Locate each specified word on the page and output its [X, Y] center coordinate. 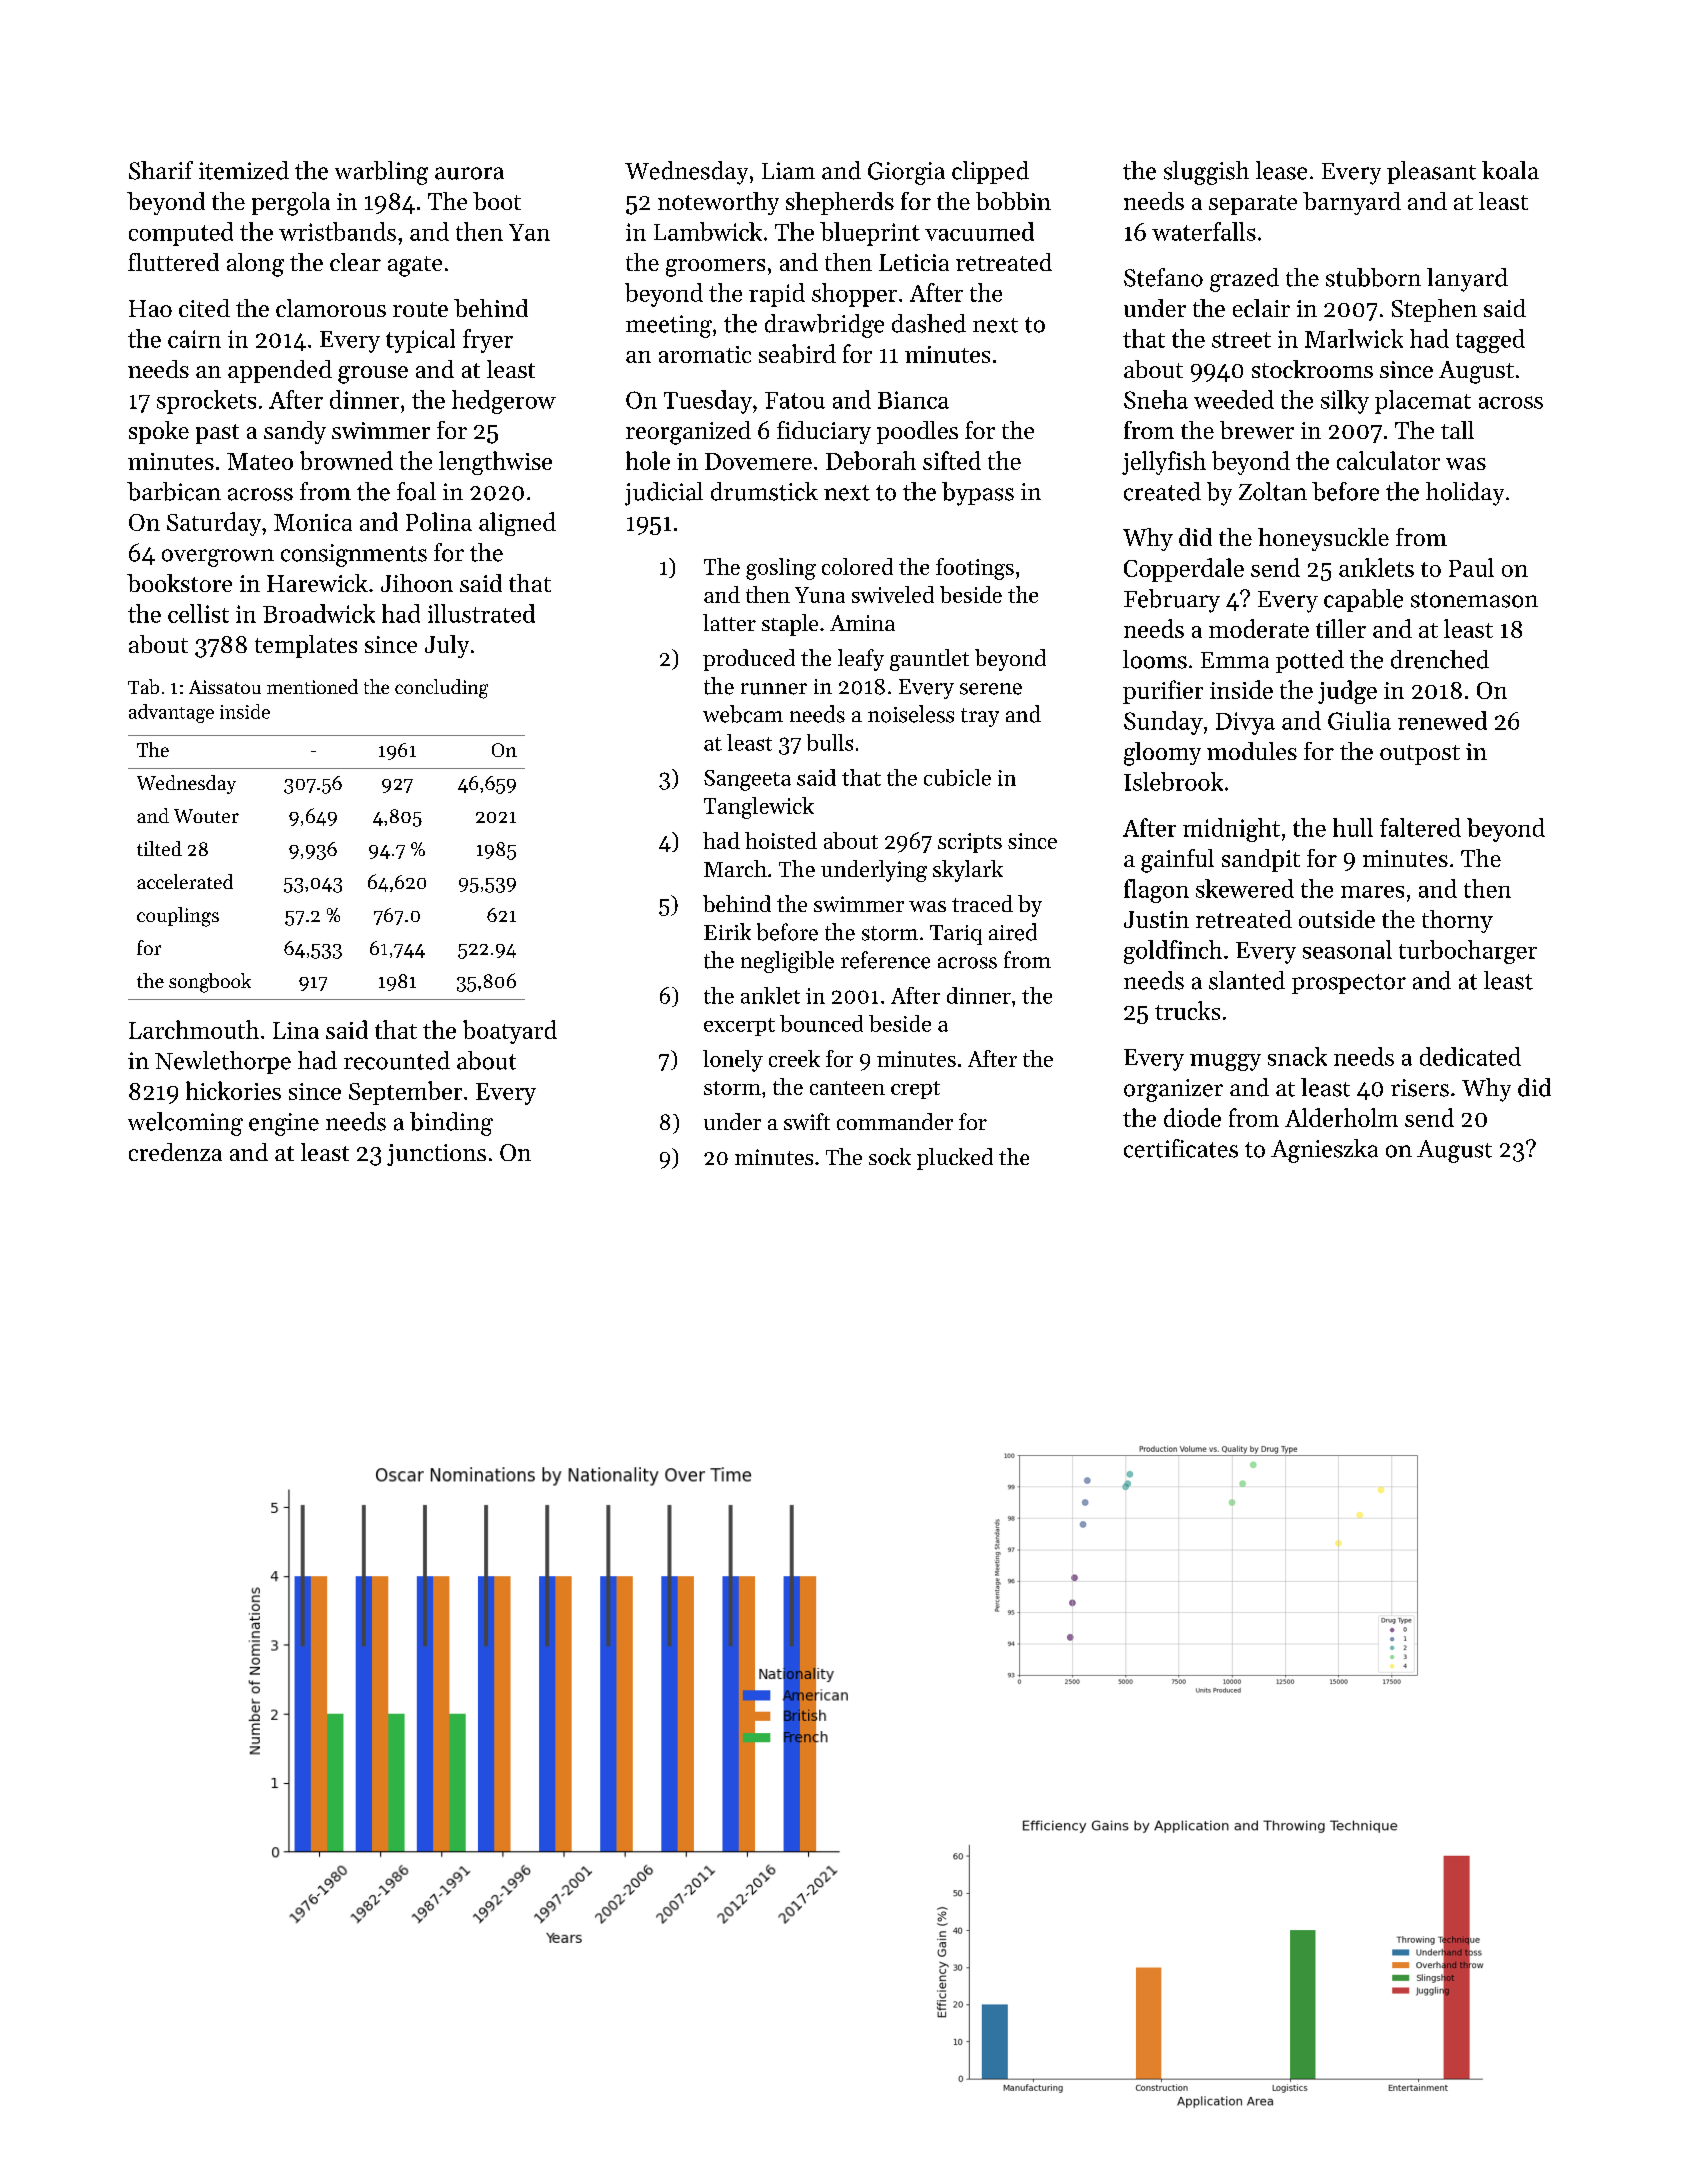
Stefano [1163, 277]
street [1241, 340]
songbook [210, 983]
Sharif [161, 170]
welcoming [185, 1124]
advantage [171, 713]
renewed [1442, 720]
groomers [715, 268]
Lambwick [708, 231]
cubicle [957, 777]
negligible [787, 962]
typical [420, 341]
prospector [1349, 984]
